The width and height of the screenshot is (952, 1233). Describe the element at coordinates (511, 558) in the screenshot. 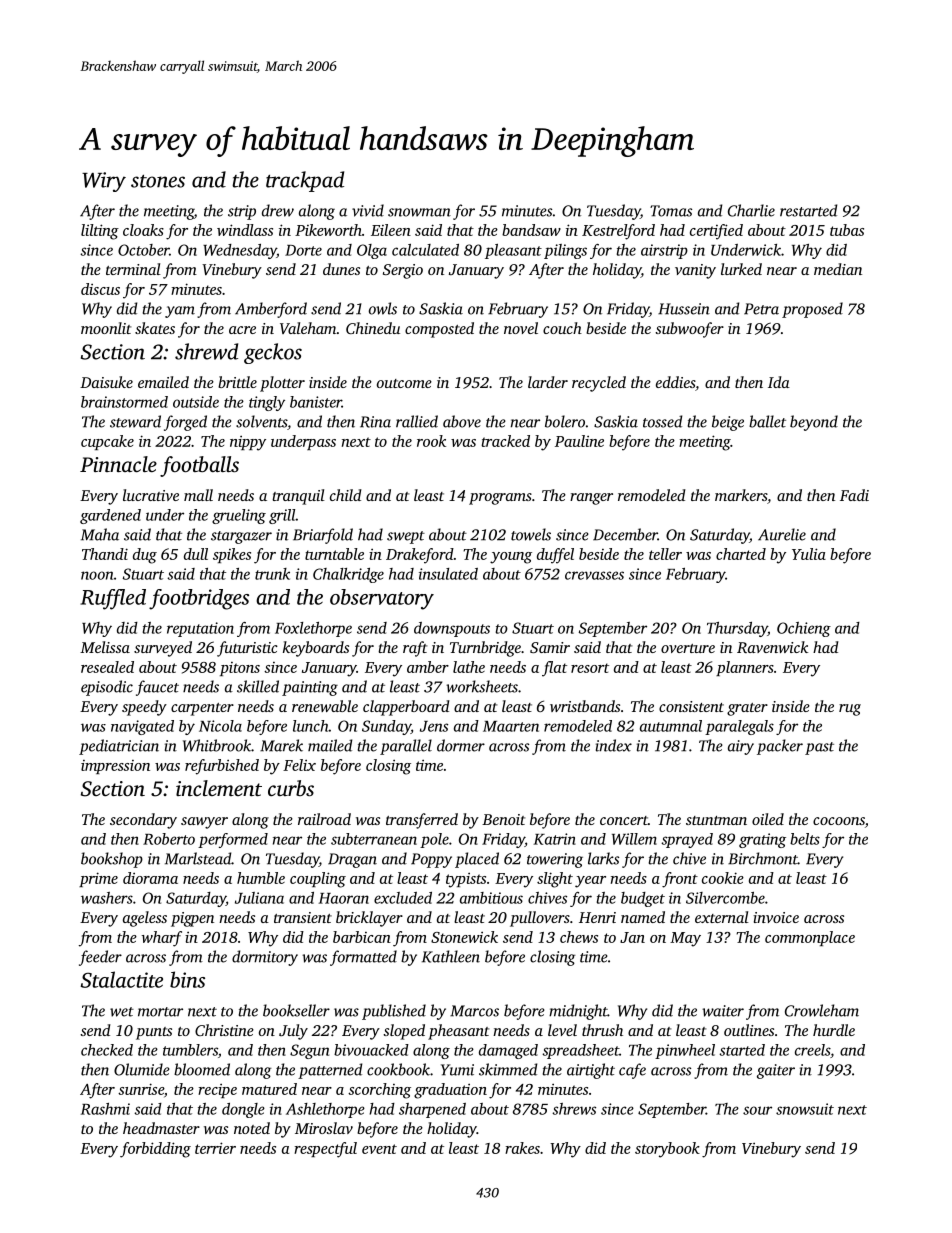

I see `young` at that location.
